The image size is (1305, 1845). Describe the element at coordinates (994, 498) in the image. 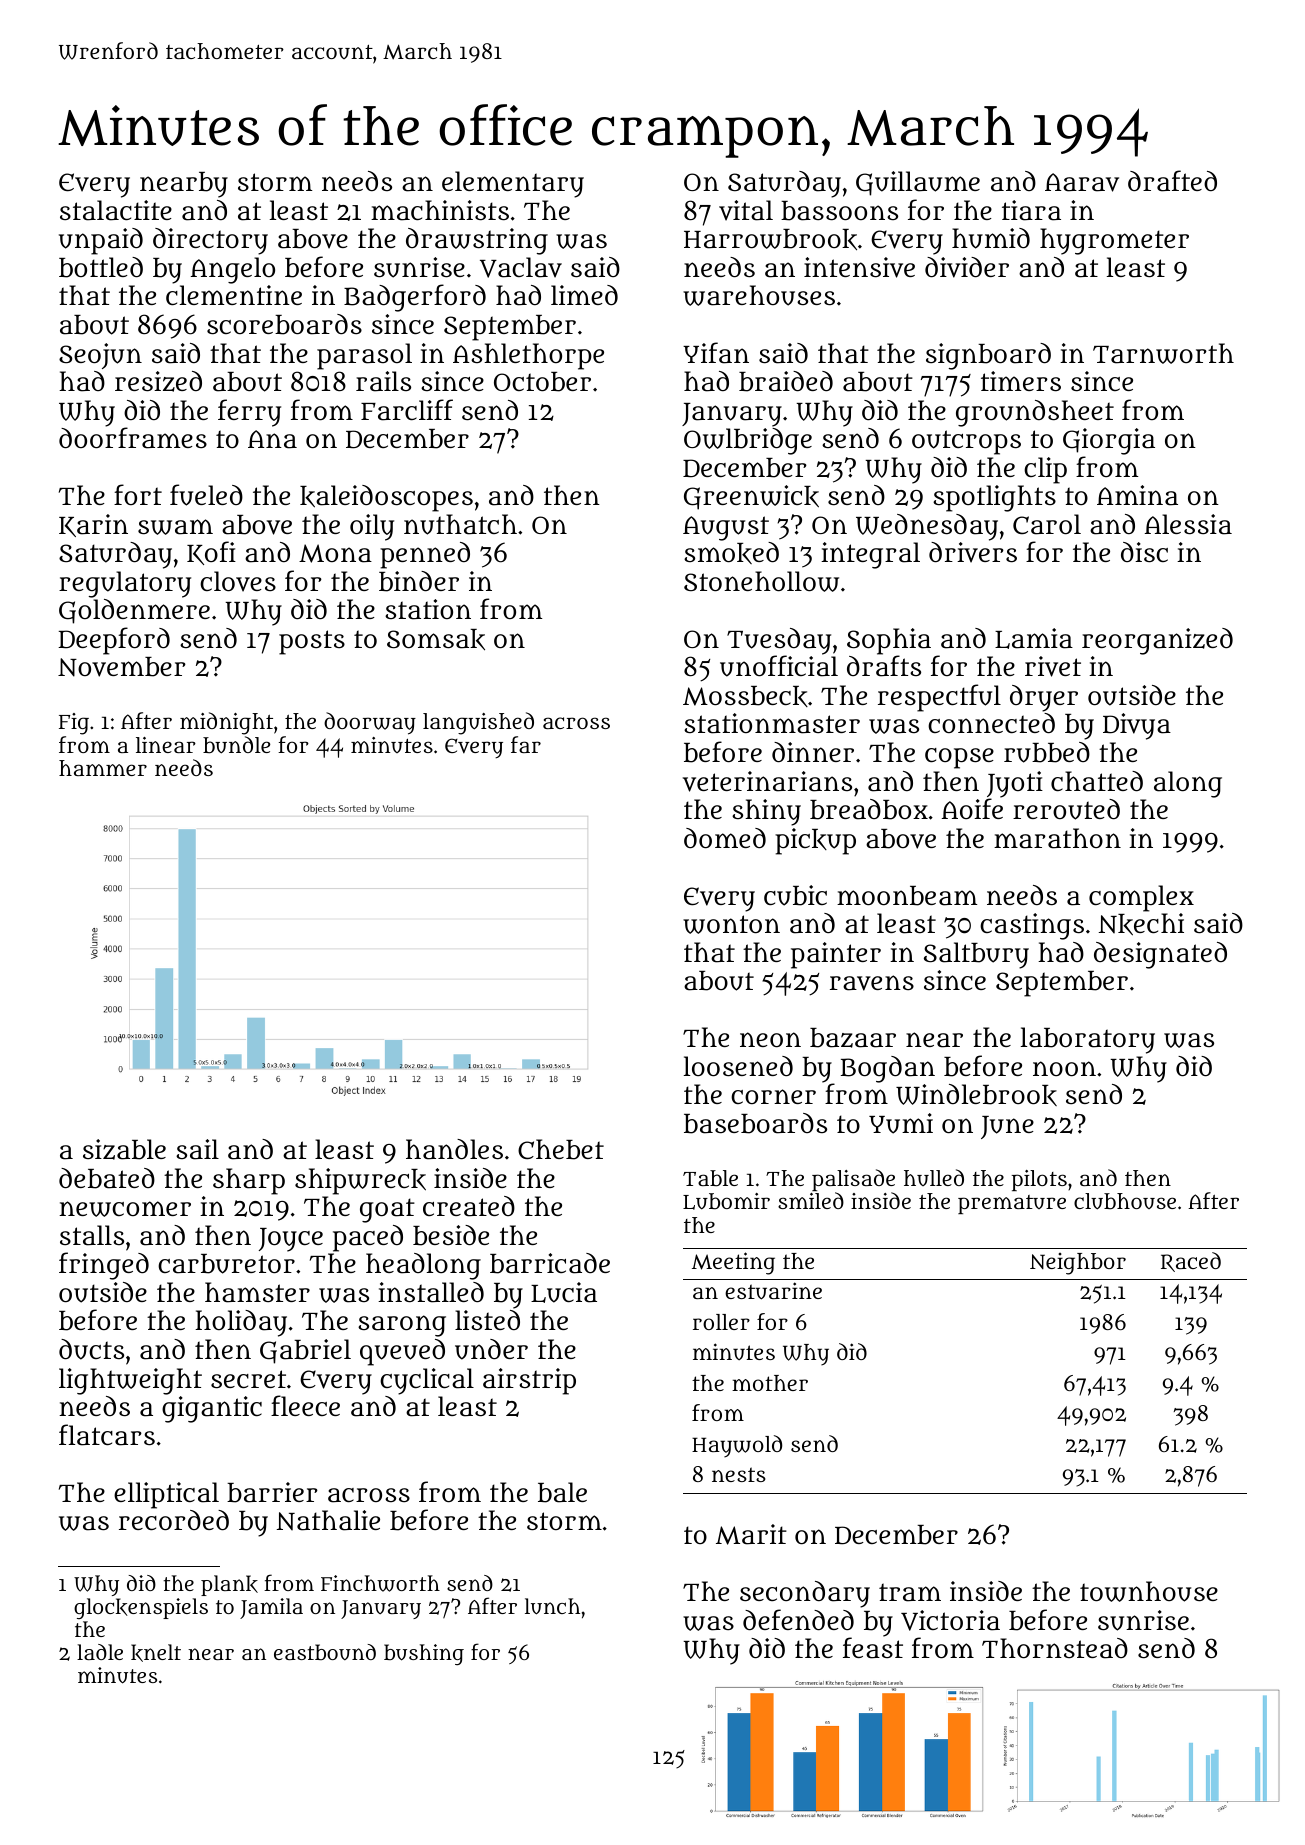

I see `spotlights` at that location.
